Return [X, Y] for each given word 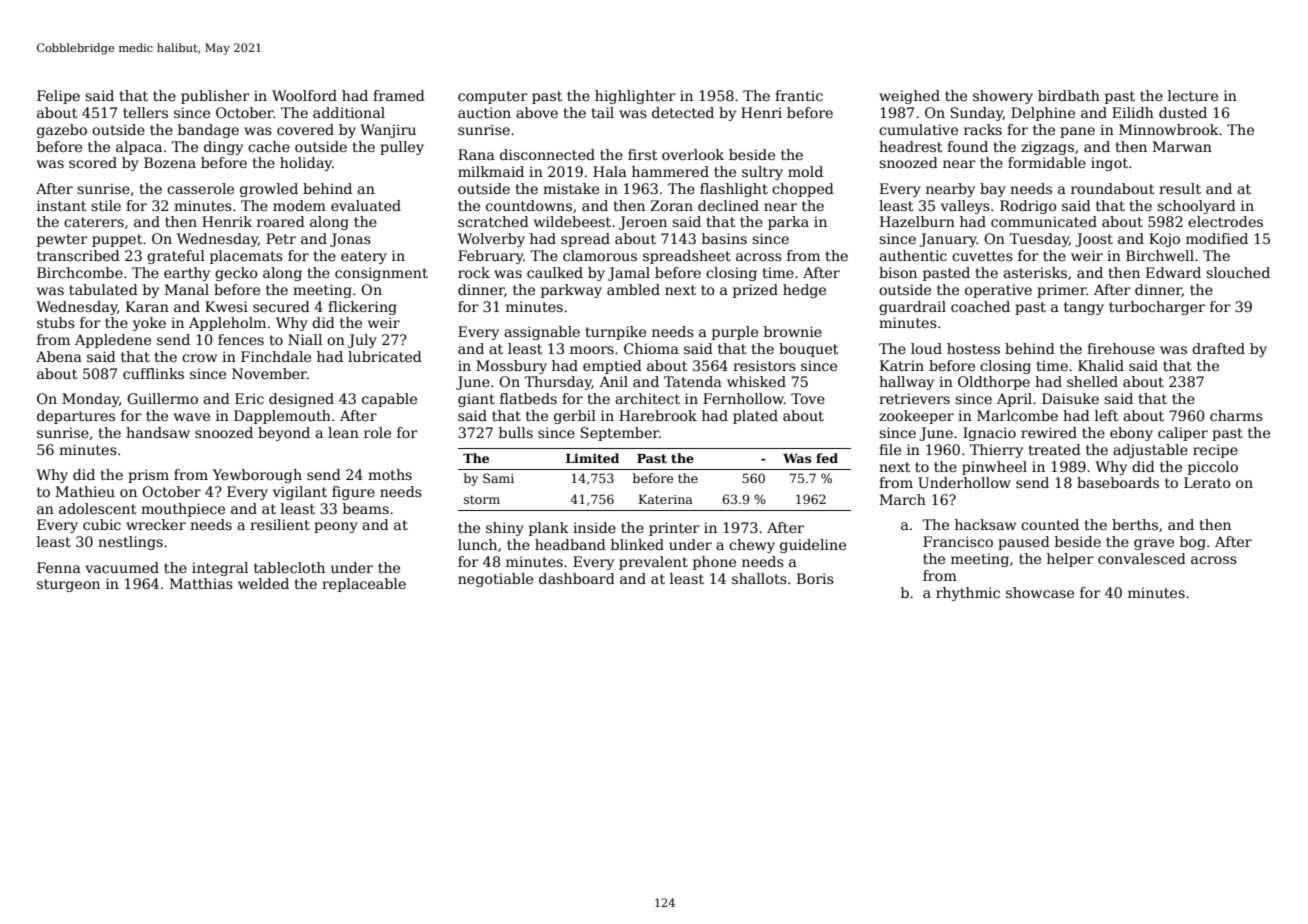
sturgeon [68, 585]
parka [788, 223]
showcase [1040, 592]
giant [476, 400]
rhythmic [968, 594]
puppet [117, 240]
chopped [803, 190]
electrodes [1225, 221]
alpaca [139, 148]
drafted [1218, 348]
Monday [90, 400]
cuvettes [982, 256]
